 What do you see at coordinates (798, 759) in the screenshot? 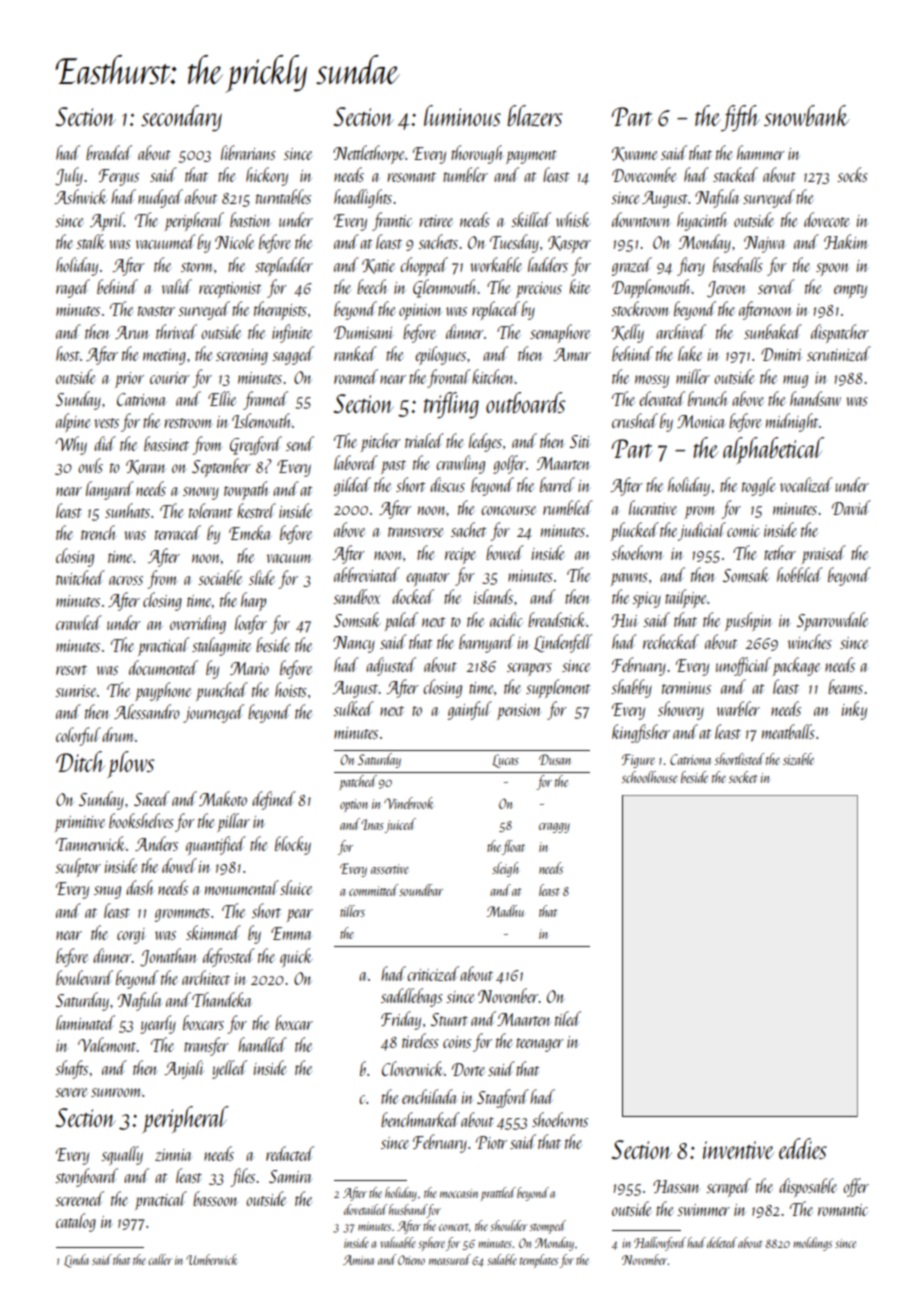
I see `sizable` at bounding box center [798, 759].
